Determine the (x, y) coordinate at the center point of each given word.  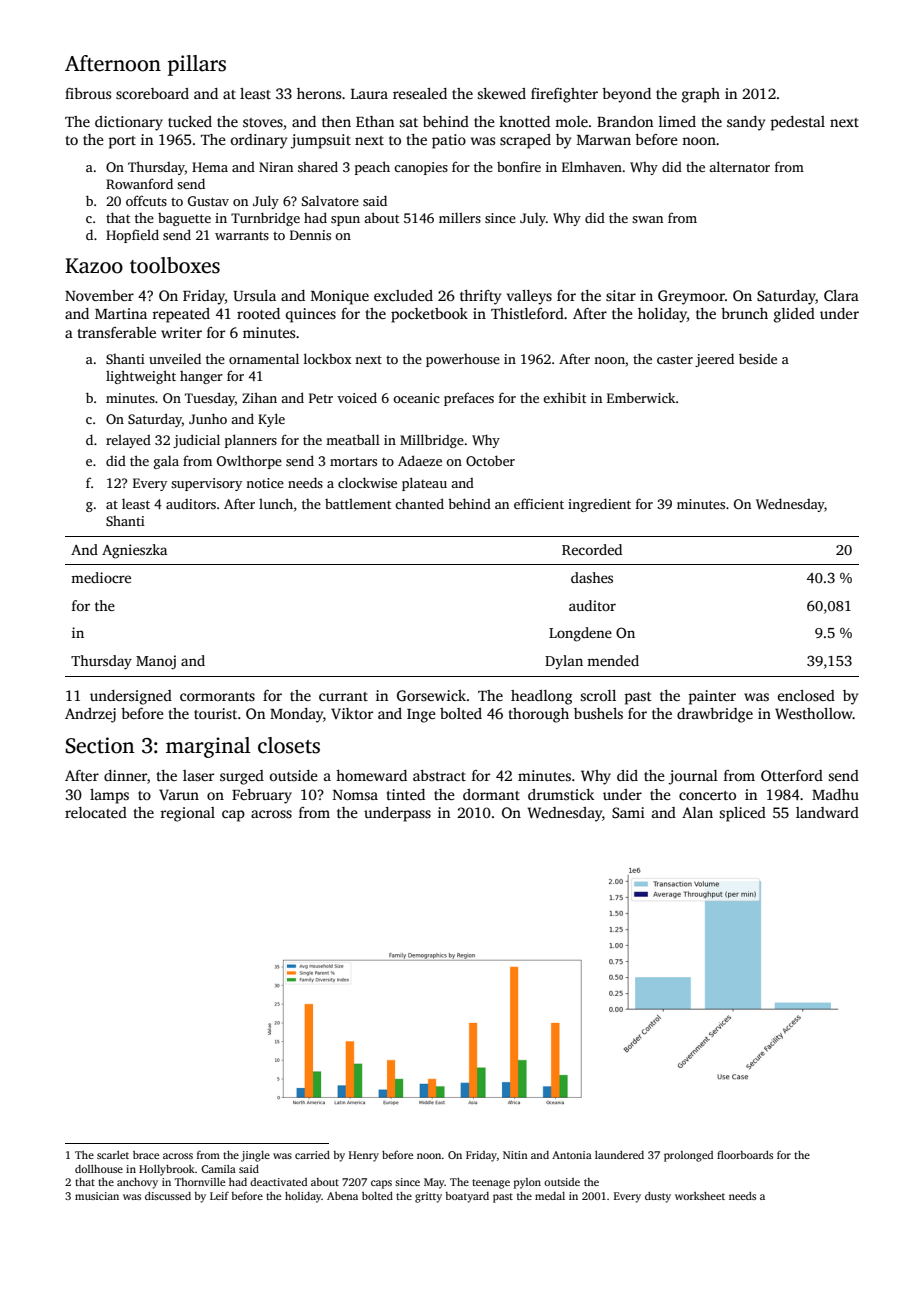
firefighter (564, 95)
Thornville (200, 1182)
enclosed (806, 695)
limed (677, 121)
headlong (541, 697)
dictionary (129, 123)
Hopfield (132, 236)
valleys (529, 297)
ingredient (599, 505)
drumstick (561, 794)
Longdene (580, 634)
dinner (125, 775)
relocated (96, 812)
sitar (621, 295)
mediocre (101, 577)
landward (827, 812)
